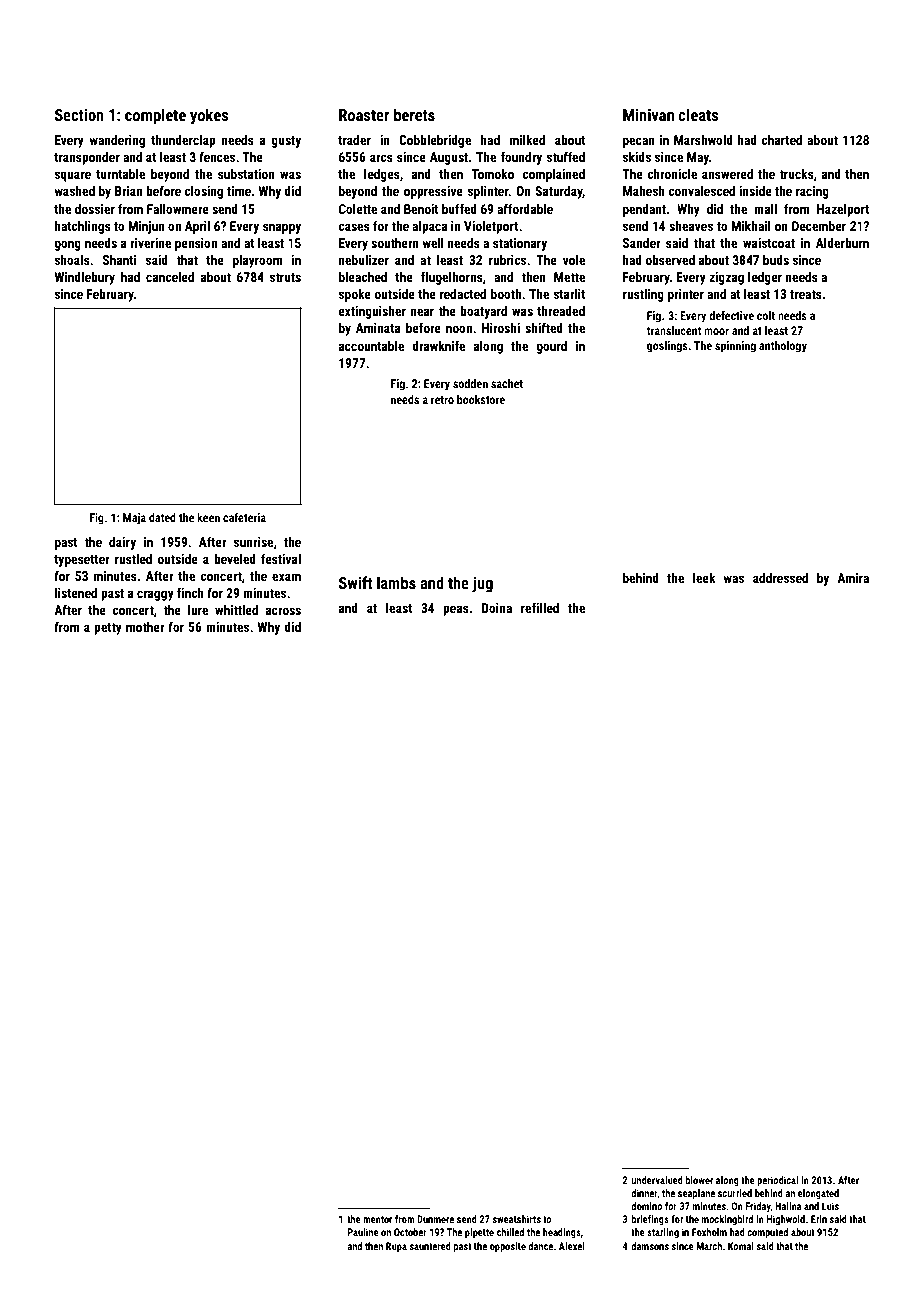 The width and height of the screenshot is (924, 1308). Describe the element at coordinates (84, 278) in the screenshot. I see `Windlebury` at that location.
